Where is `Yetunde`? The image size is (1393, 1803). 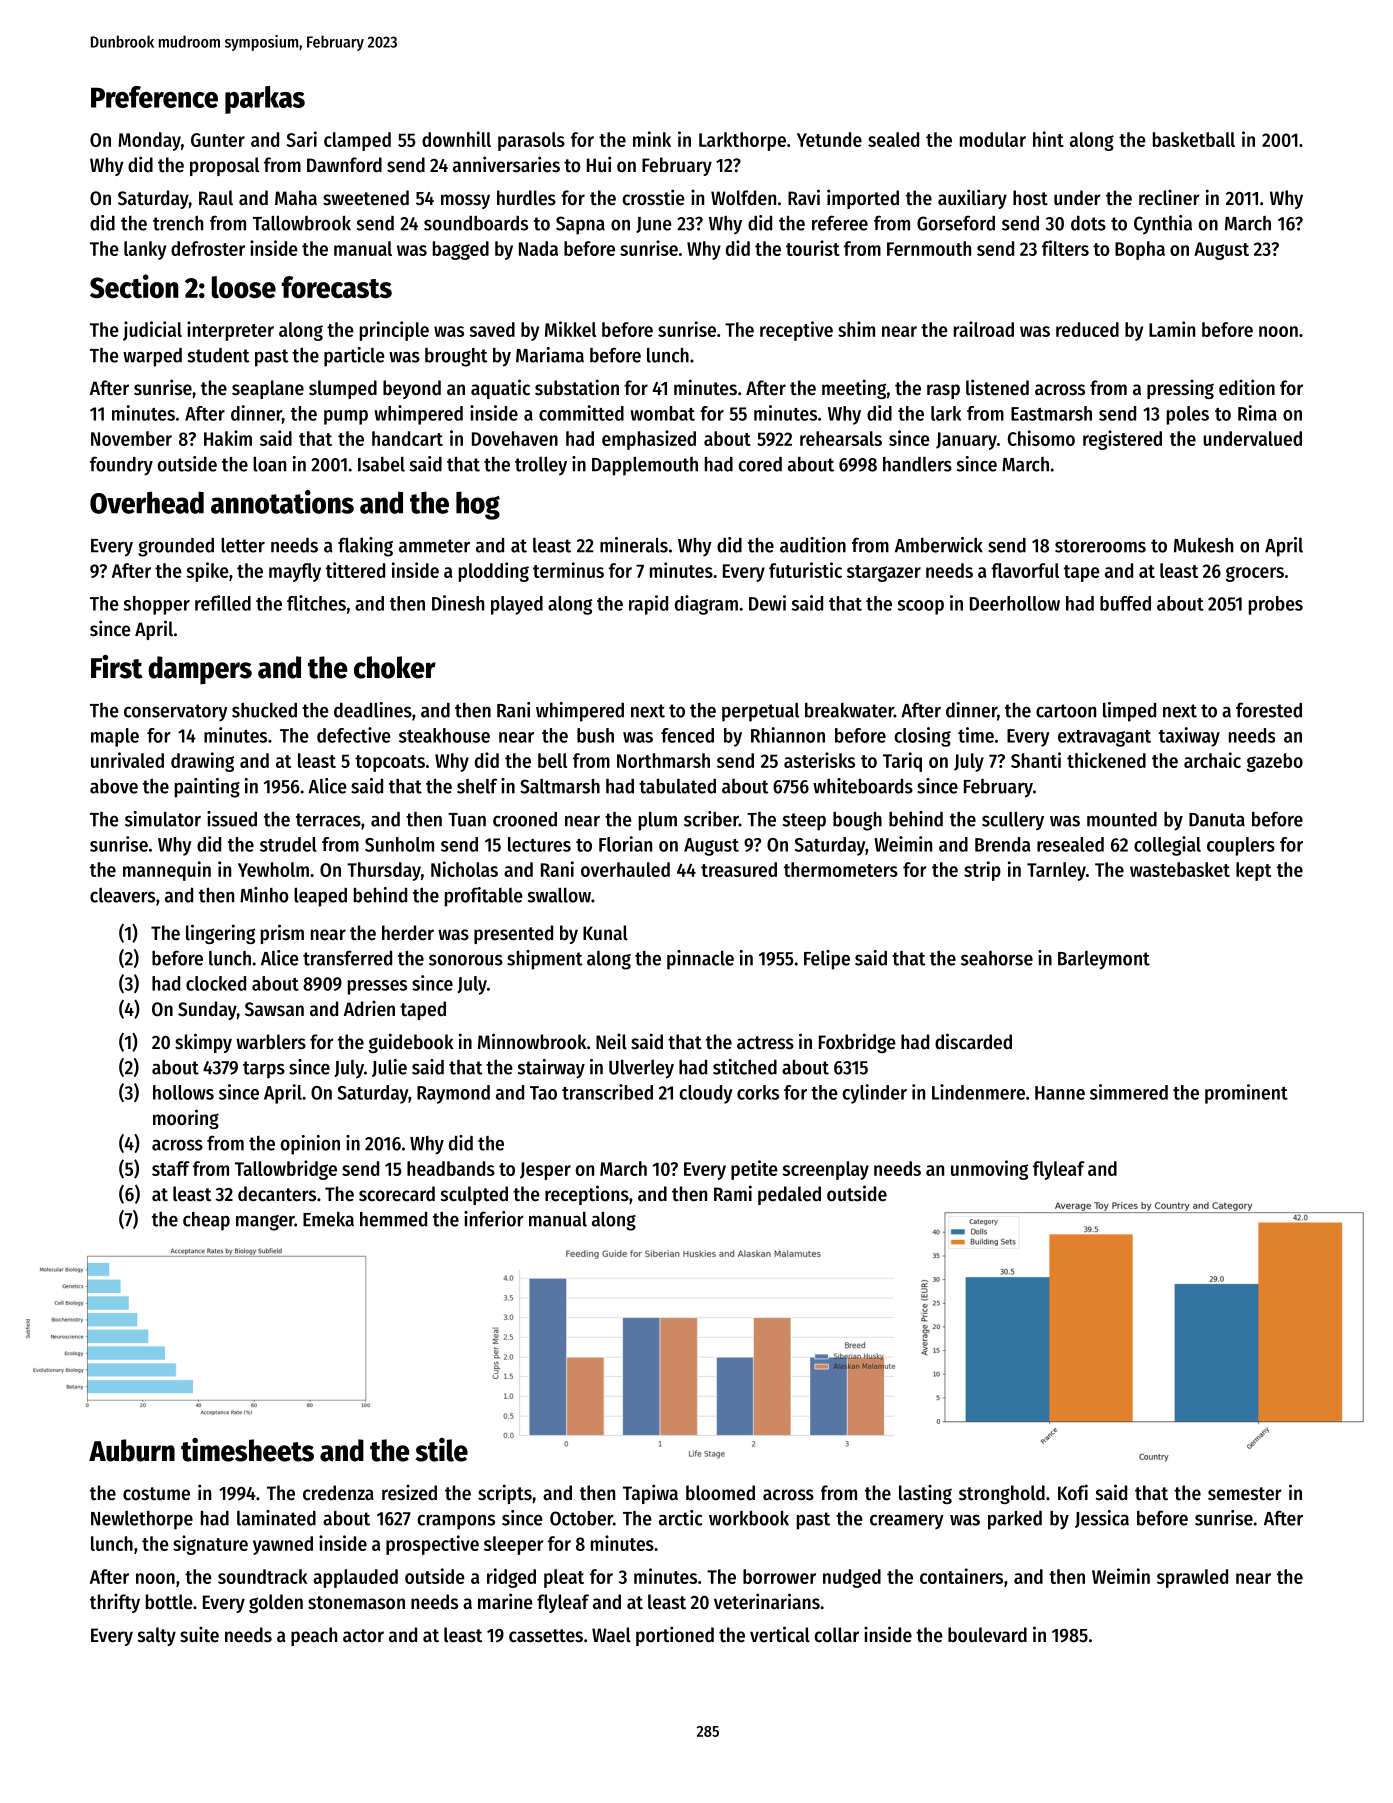
Yetunde is located at coordinates (829, 139).
